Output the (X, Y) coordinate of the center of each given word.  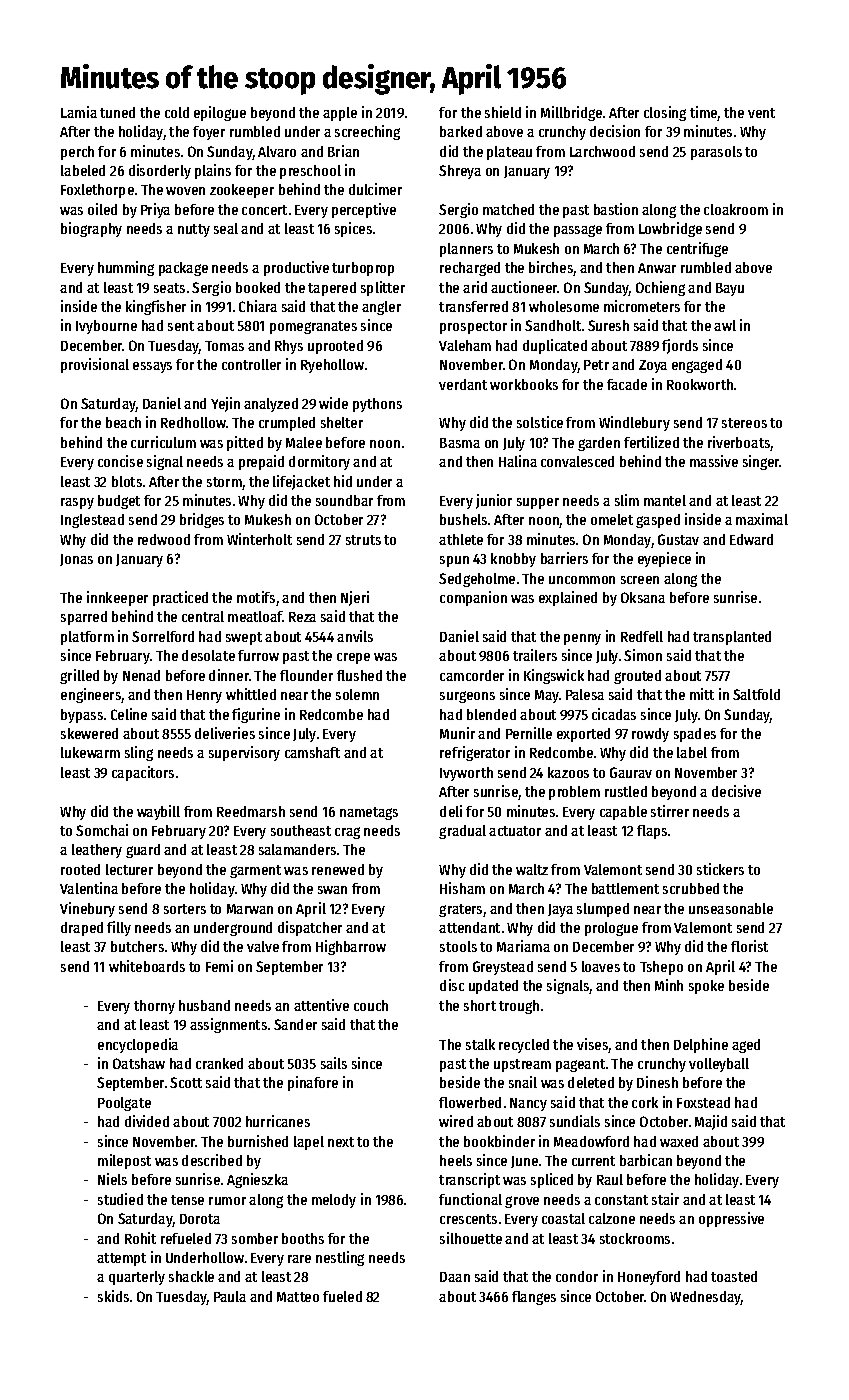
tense (187, 1200)
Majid (711, 1122)
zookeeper (242, 191)
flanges (534, 1298)
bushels (463, 519)
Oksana (643, 597)
